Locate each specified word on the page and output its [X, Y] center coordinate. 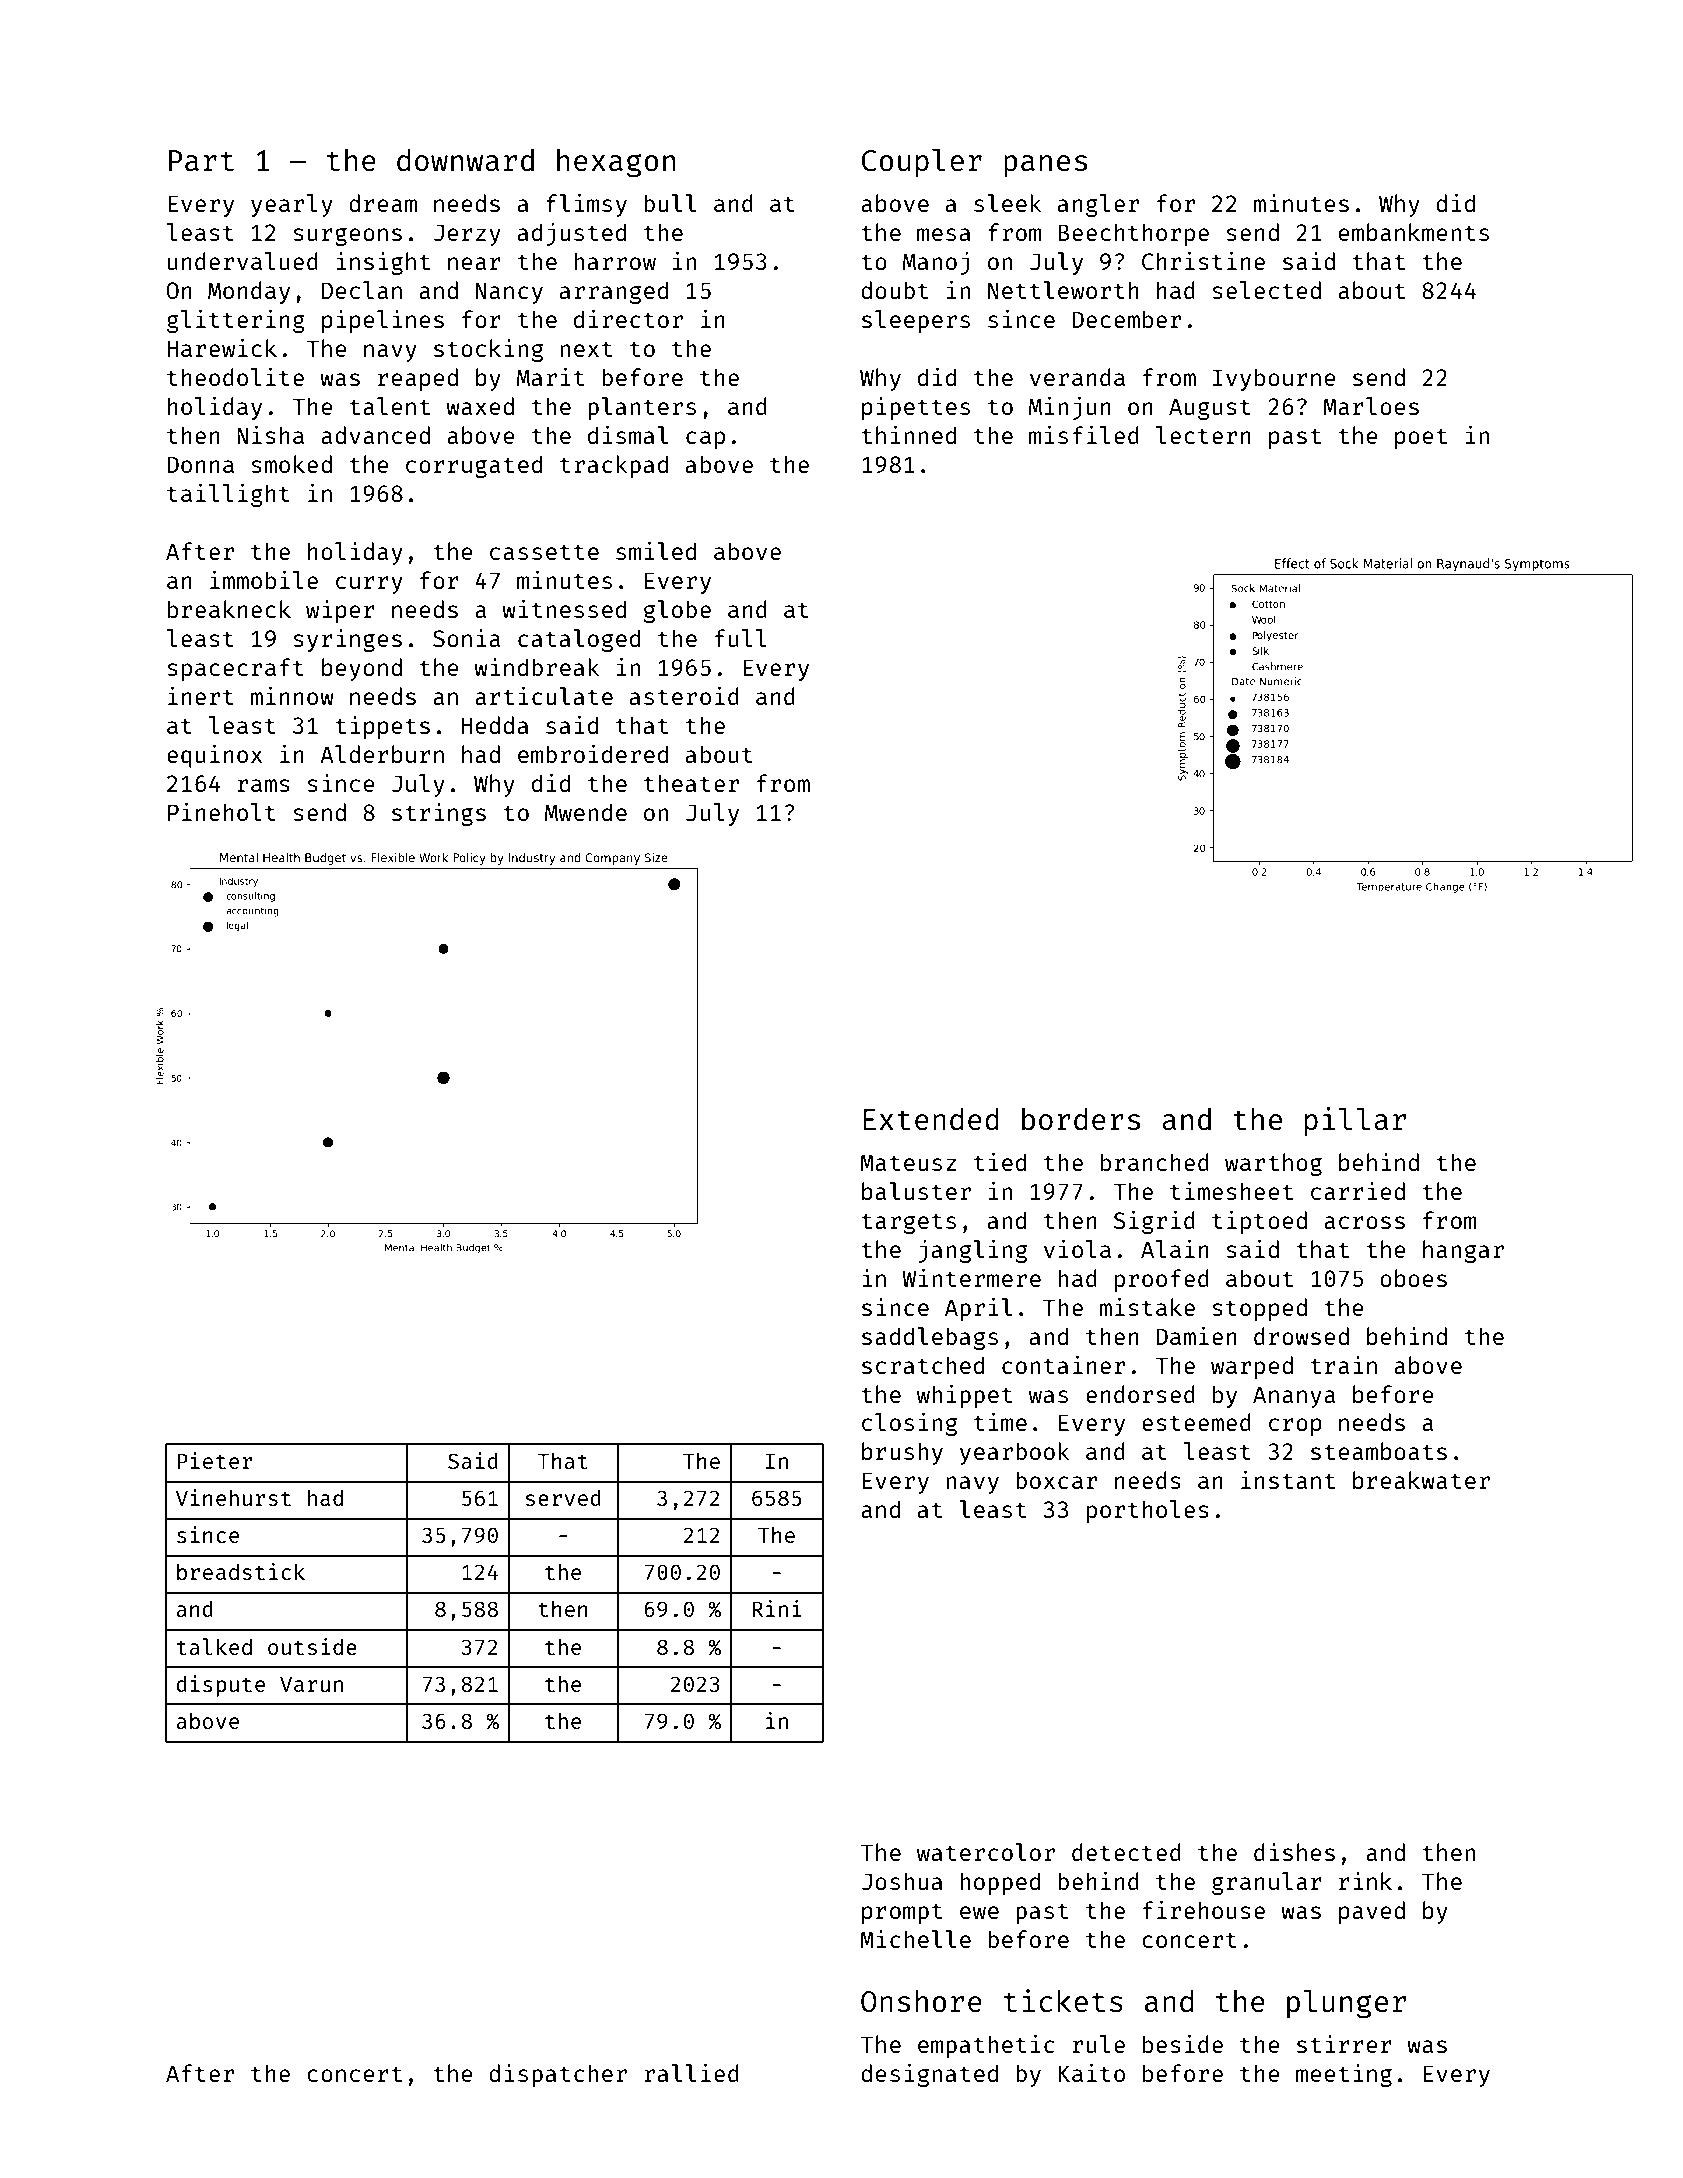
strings [439, 814]
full [741, 638]
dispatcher [558, 2075]
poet [1421, 438]
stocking [488, 350]
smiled [656, 551]
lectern [1203, 435]
